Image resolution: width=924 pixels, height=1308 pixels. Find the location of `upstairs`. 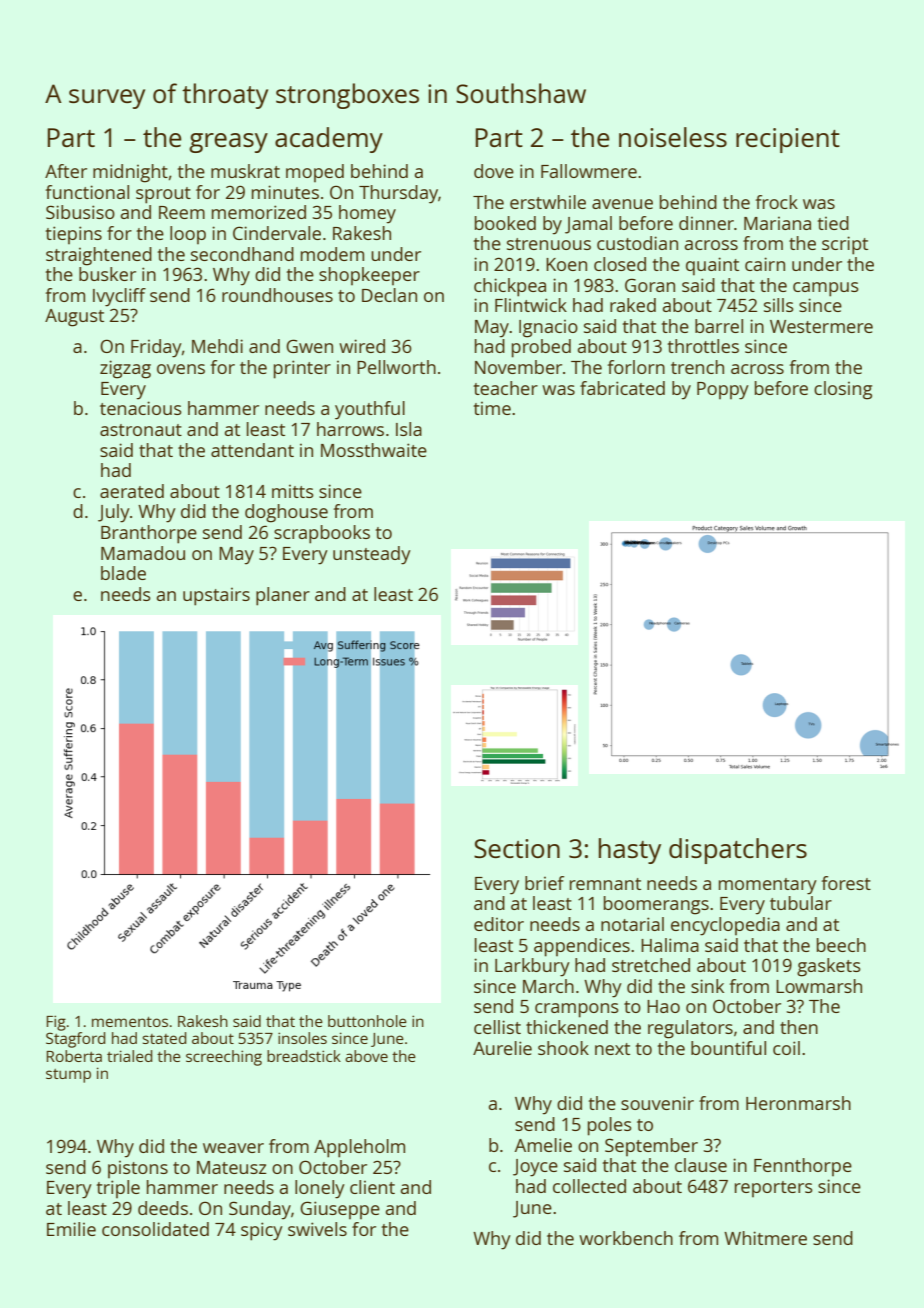

upstairs is located at coordinates (216, 597).
